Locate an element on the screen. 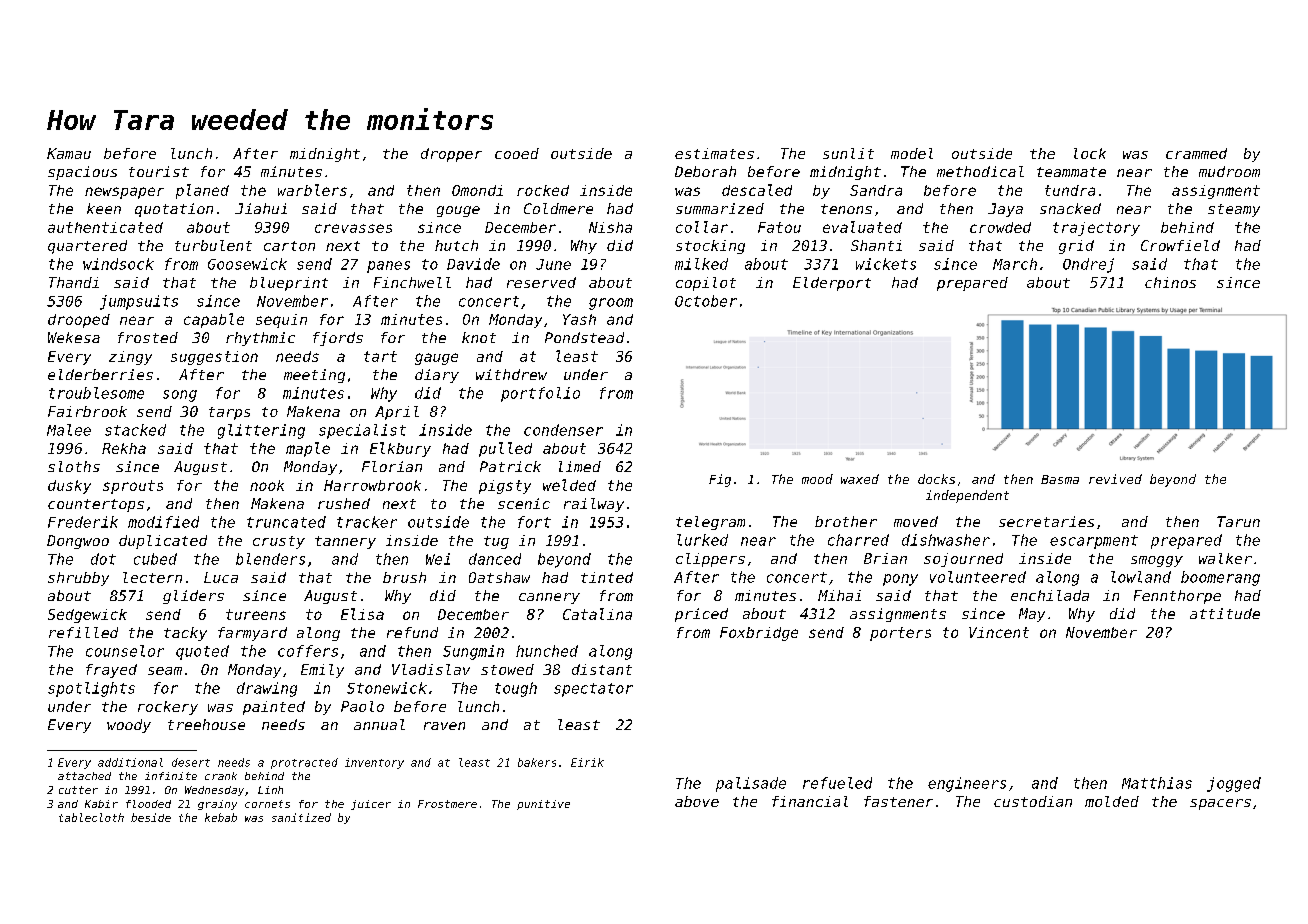 This screenshot has height=924, width=1308. Tarun is located at coordinates (1238, 521).
